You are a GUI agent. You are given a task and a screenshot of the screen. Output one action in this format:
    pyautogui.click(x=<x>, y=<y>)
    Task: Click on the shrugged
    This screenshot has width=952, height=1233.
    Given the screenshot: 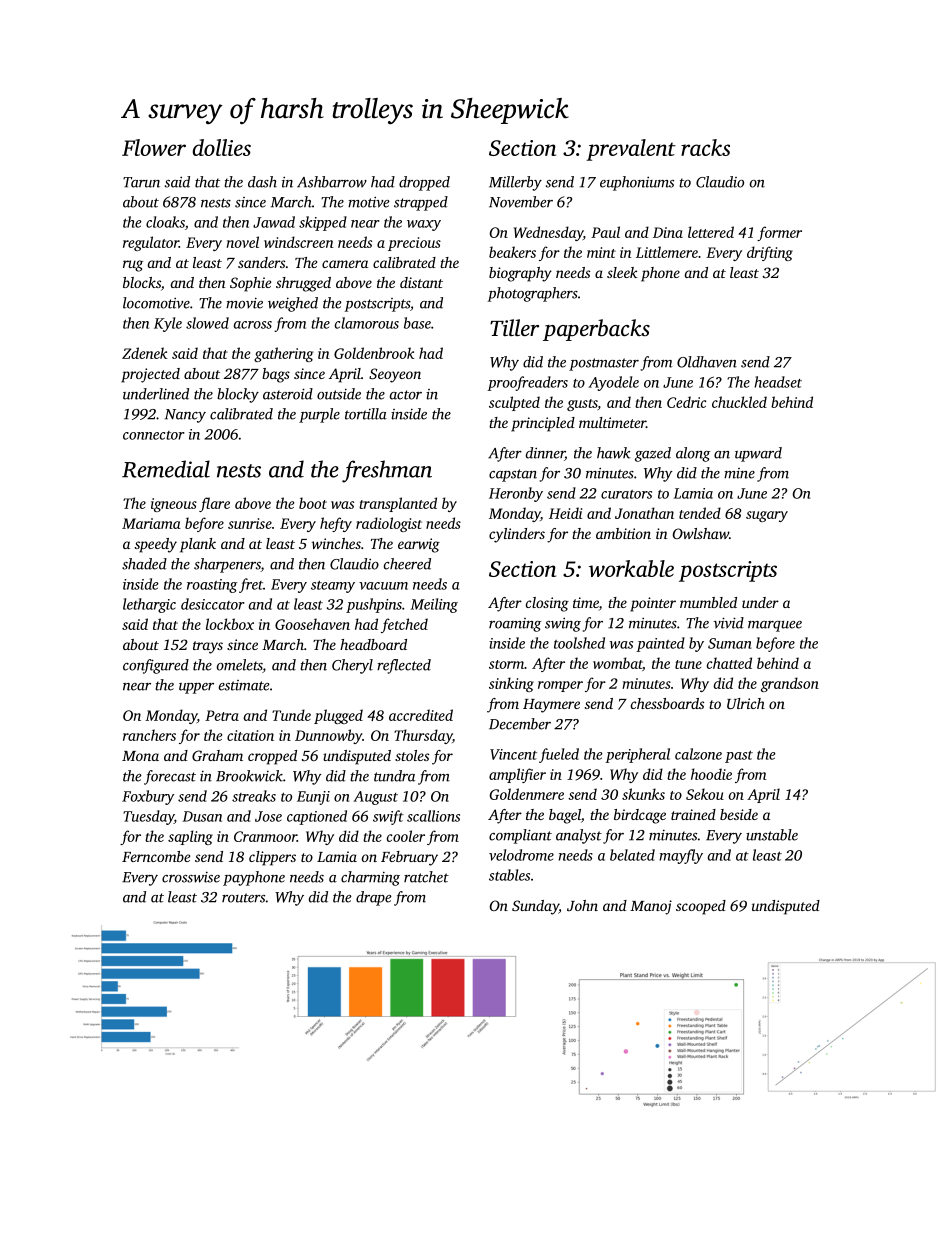 What is the action you would take?
    pyautogui.click(x=303, y=284)
